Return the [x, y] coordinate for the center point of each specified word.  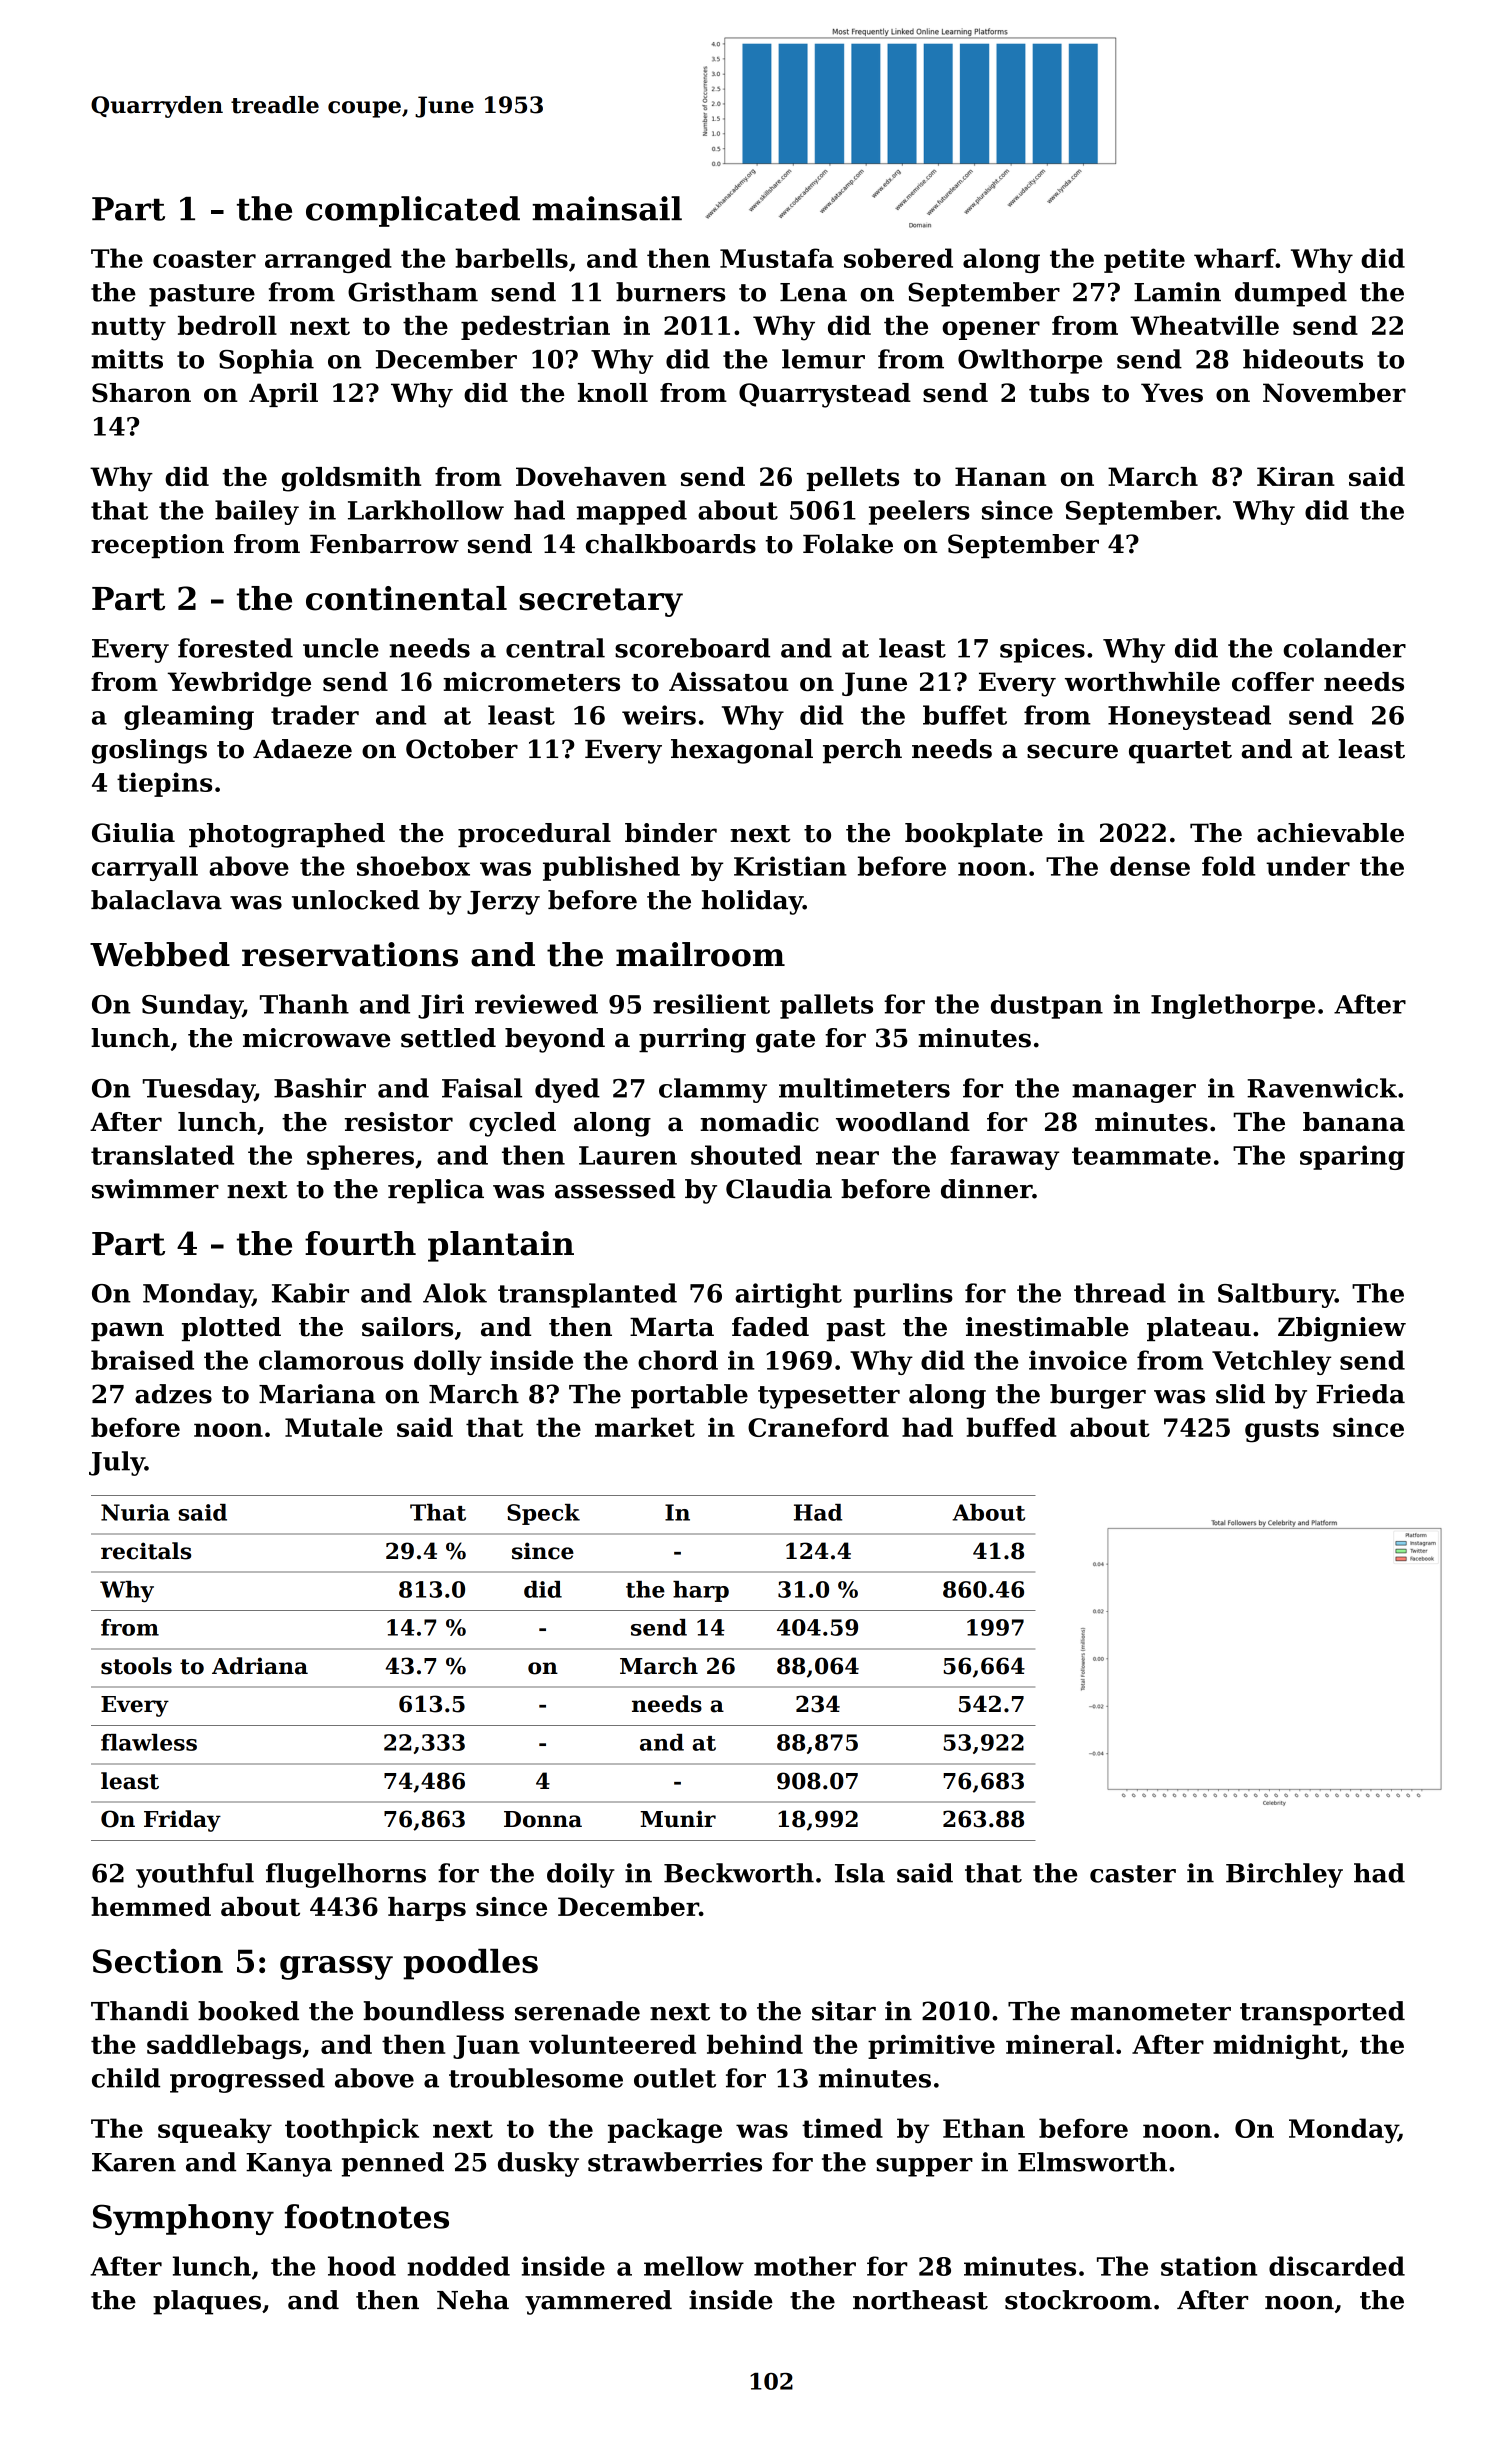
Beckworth [739, 1873]
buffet [965, 715]
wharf [1235, 258]
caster [1133, 1874]
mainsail [607, 208]
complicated [413, 211]
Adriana [260, 1666]
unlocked [356, 900]
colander [1344, 648]
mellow [694, 2266]
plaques [207, 2302]
